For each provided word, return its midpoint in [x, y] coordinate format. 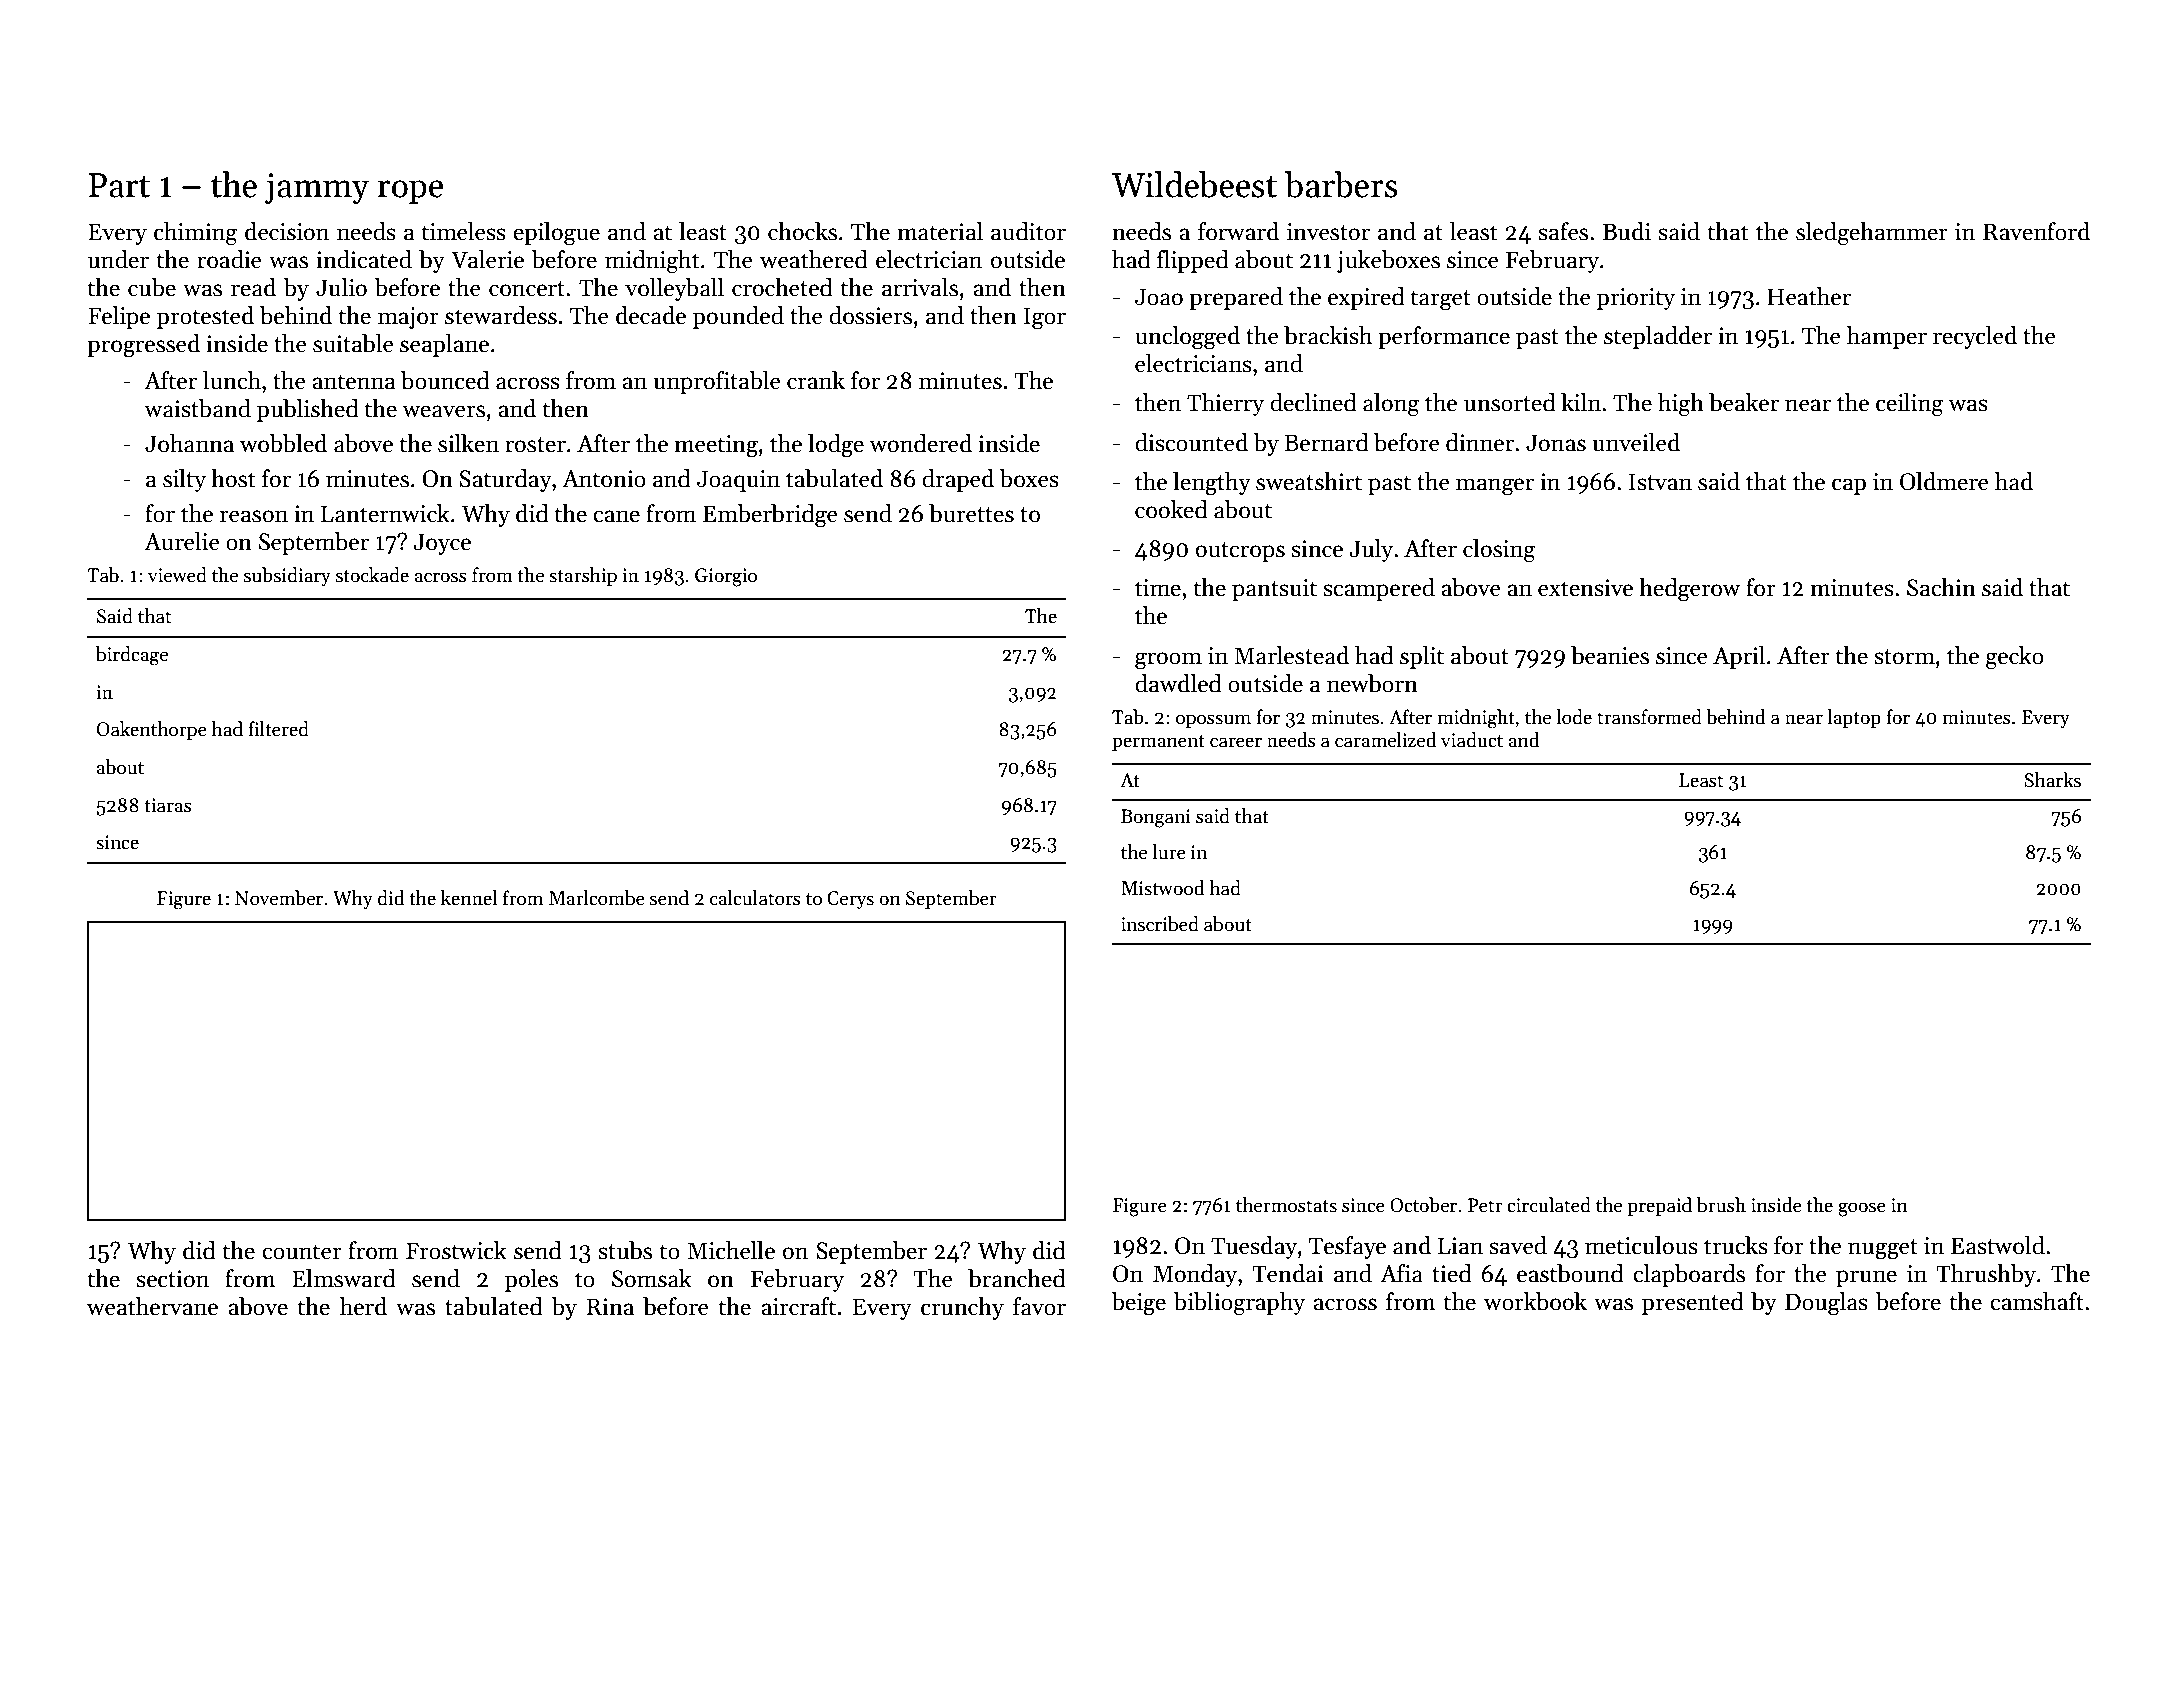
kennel [469, 898]
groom [1168, 661]
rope [410, 192]
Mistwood [1163, 888]
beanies [1610, 655]
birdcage [132, 656]
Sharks [2052, 780]
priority [1636, 299]
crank [816, 380]
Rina [610, 1307]
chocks [802, 231]
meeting [716, 446]
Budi [1627, 231]
